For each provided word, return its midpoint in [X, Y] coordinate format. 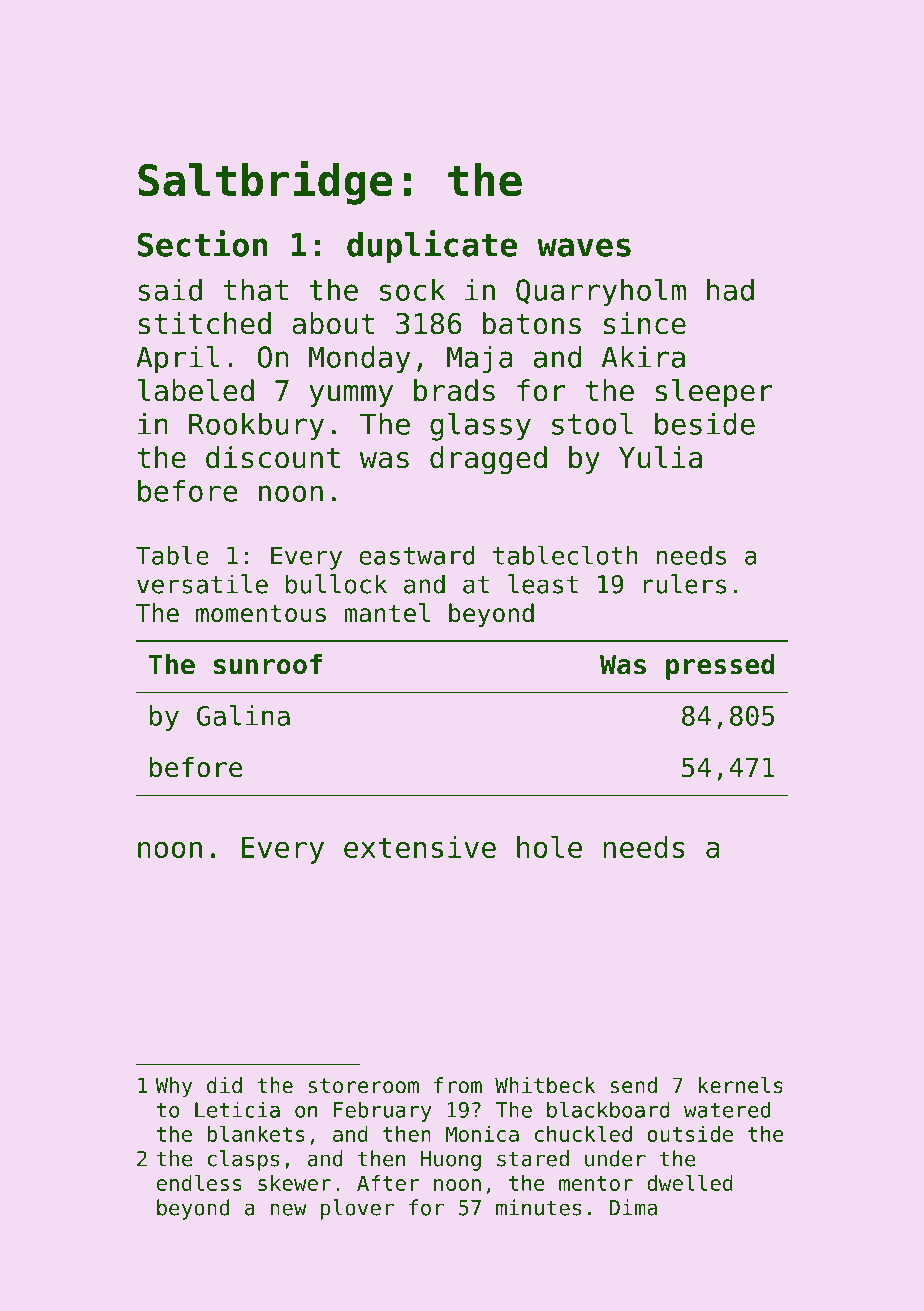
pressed [720, 667]
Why [173, 1087]
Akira [643, 356]
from [458, 1085]
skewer [294, 1183]
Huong [451, 1161]
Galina [243, 715]
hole [549, 847]
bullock [336, 584]
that [255, 289]
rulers [685, 584]
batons [532, 323]
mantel [387, 613]
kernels [741, 1085]
